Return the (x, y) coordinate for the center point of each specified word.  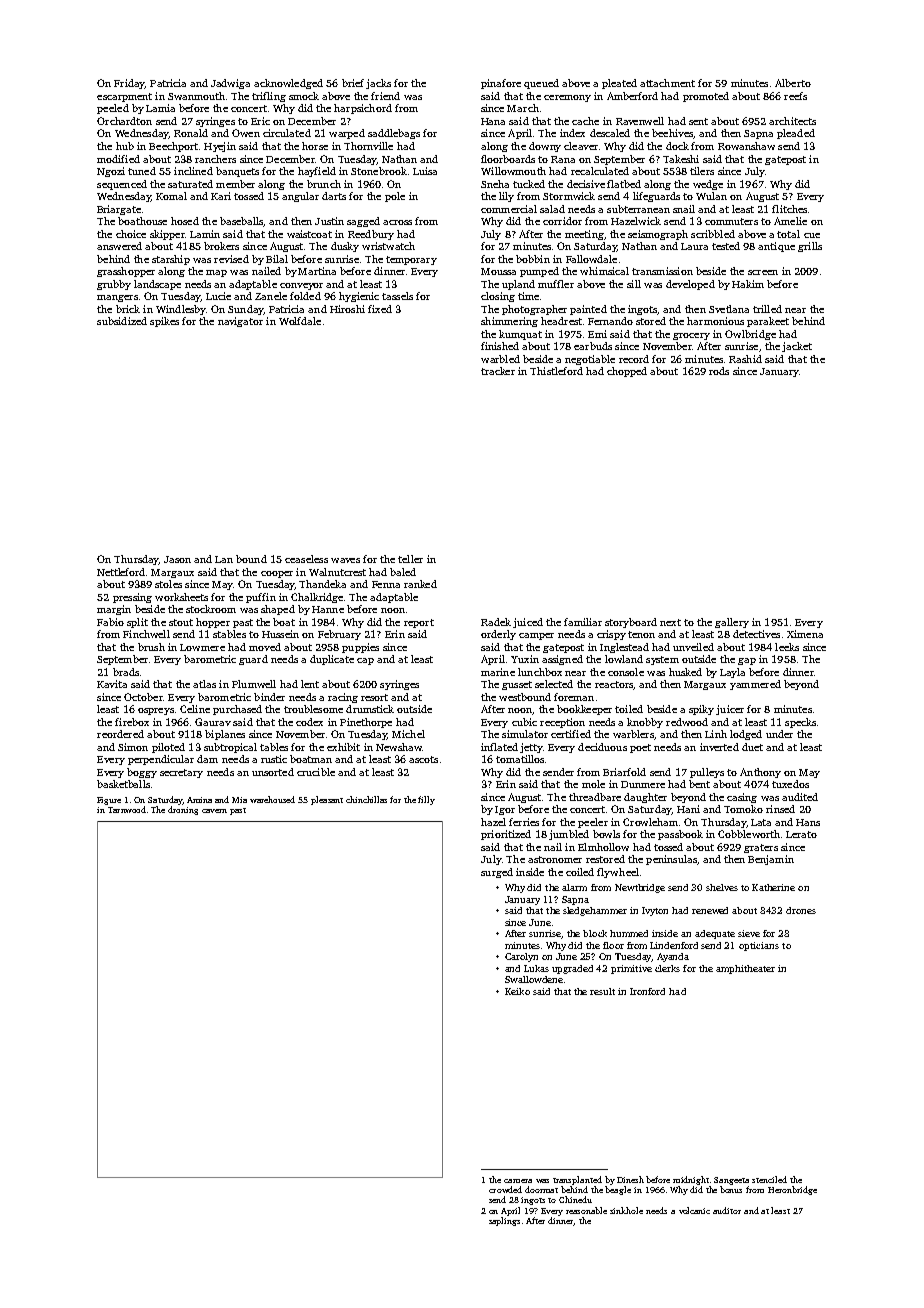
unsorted (273, 772)
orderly (498, 635)
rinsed (780, 809)
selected (554, 684)
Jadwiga (230, 84)
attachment (667, 83)
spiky (701, 710)
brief (353, 83)
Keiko (517, 991)
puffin (261, 598)
